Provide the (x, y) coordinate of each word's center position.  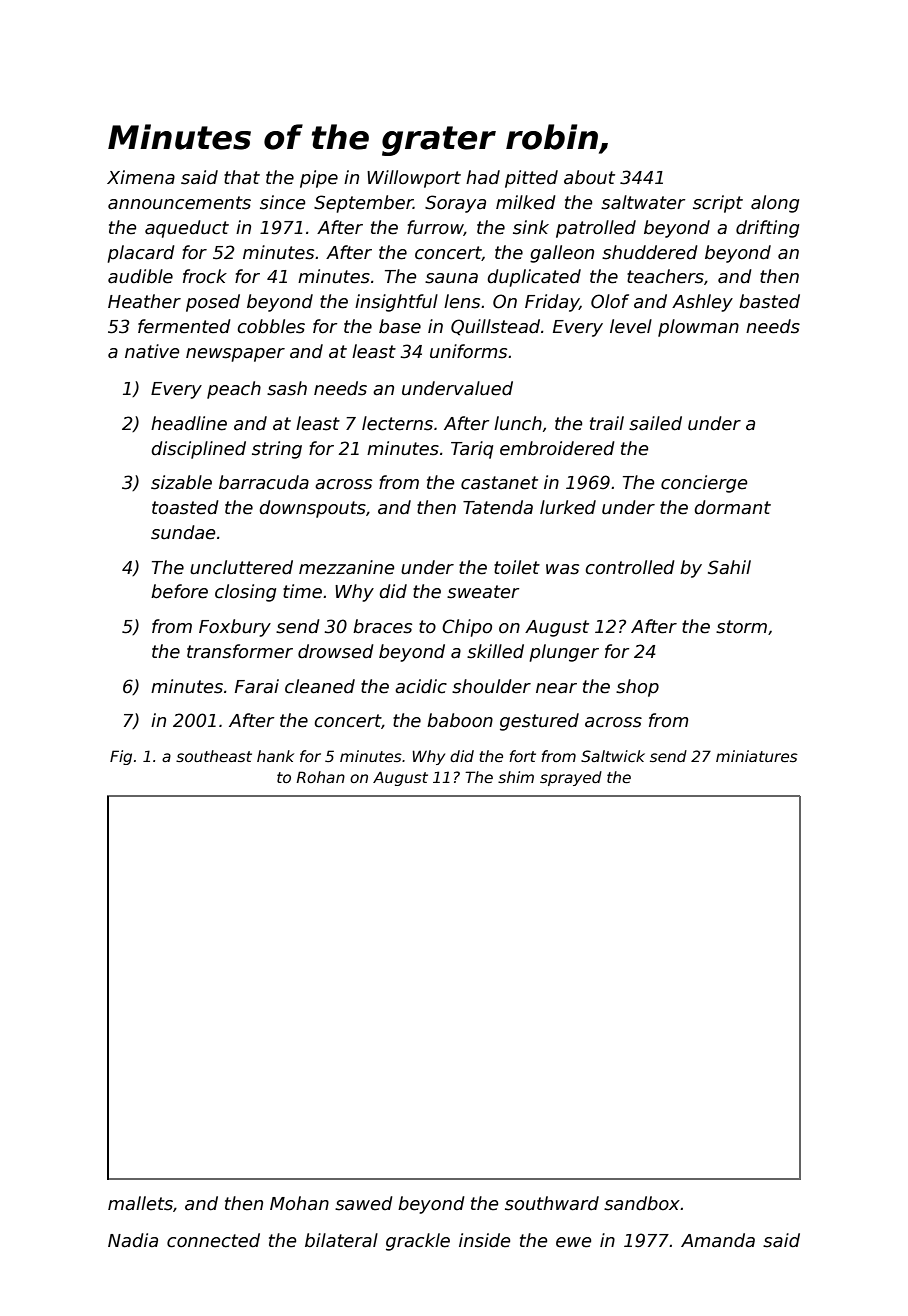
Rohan (320, 777)
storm (741, 627)
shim (516, 777)
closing (245, 593)
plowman (698, 328)
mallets (140, 1203)
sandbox (642, 1203)
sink (531, 227)
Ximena (141, 177)
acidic (421, 686)
